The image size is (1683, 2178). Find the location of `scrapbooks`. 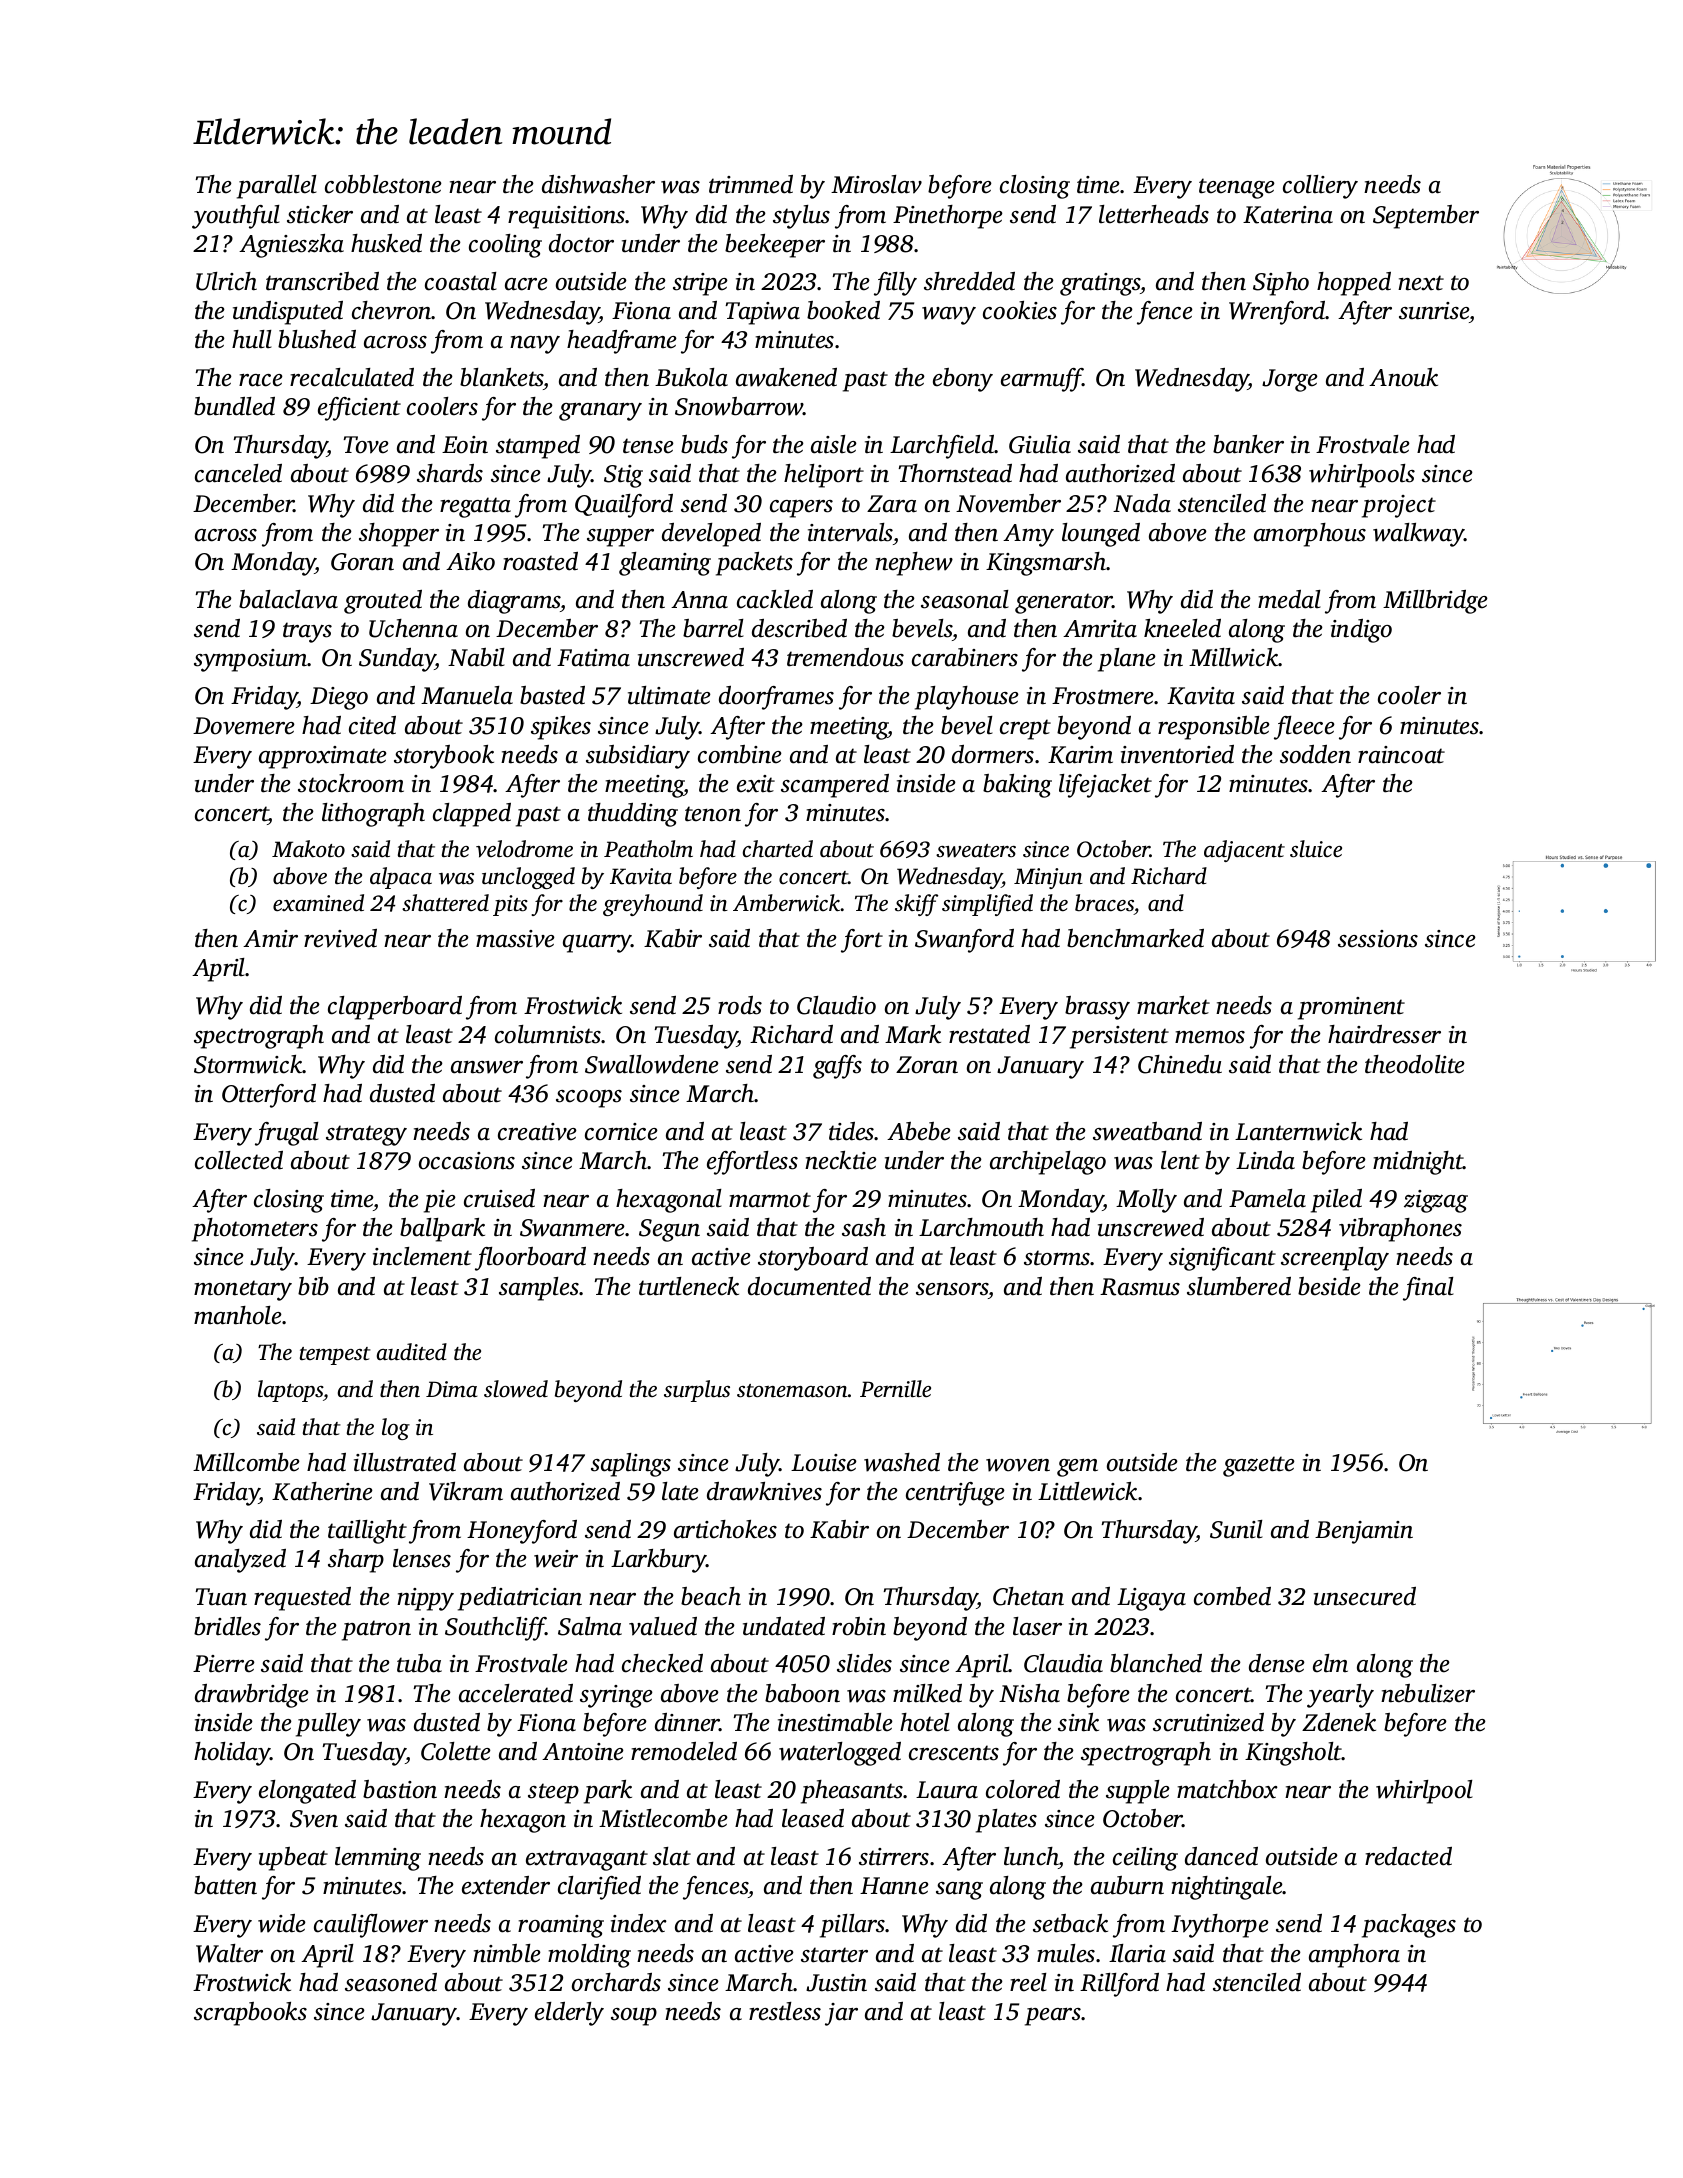

scrapbooks is located at coordinates (250, 2014).
